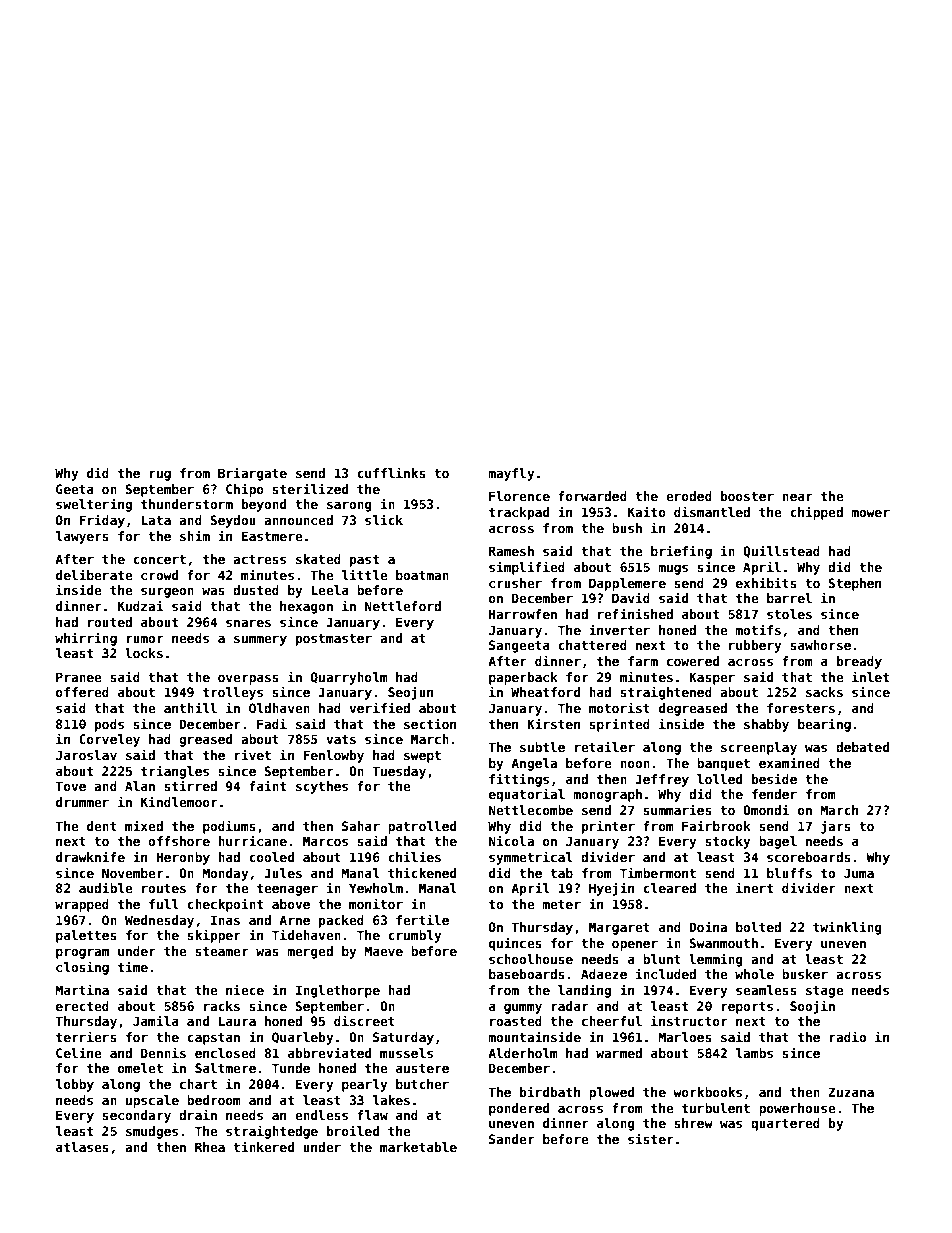 The height and width of the image is (1233, 952). Describe the element at coordinates (534, 764) in the image. I see `Angela` at that location.
